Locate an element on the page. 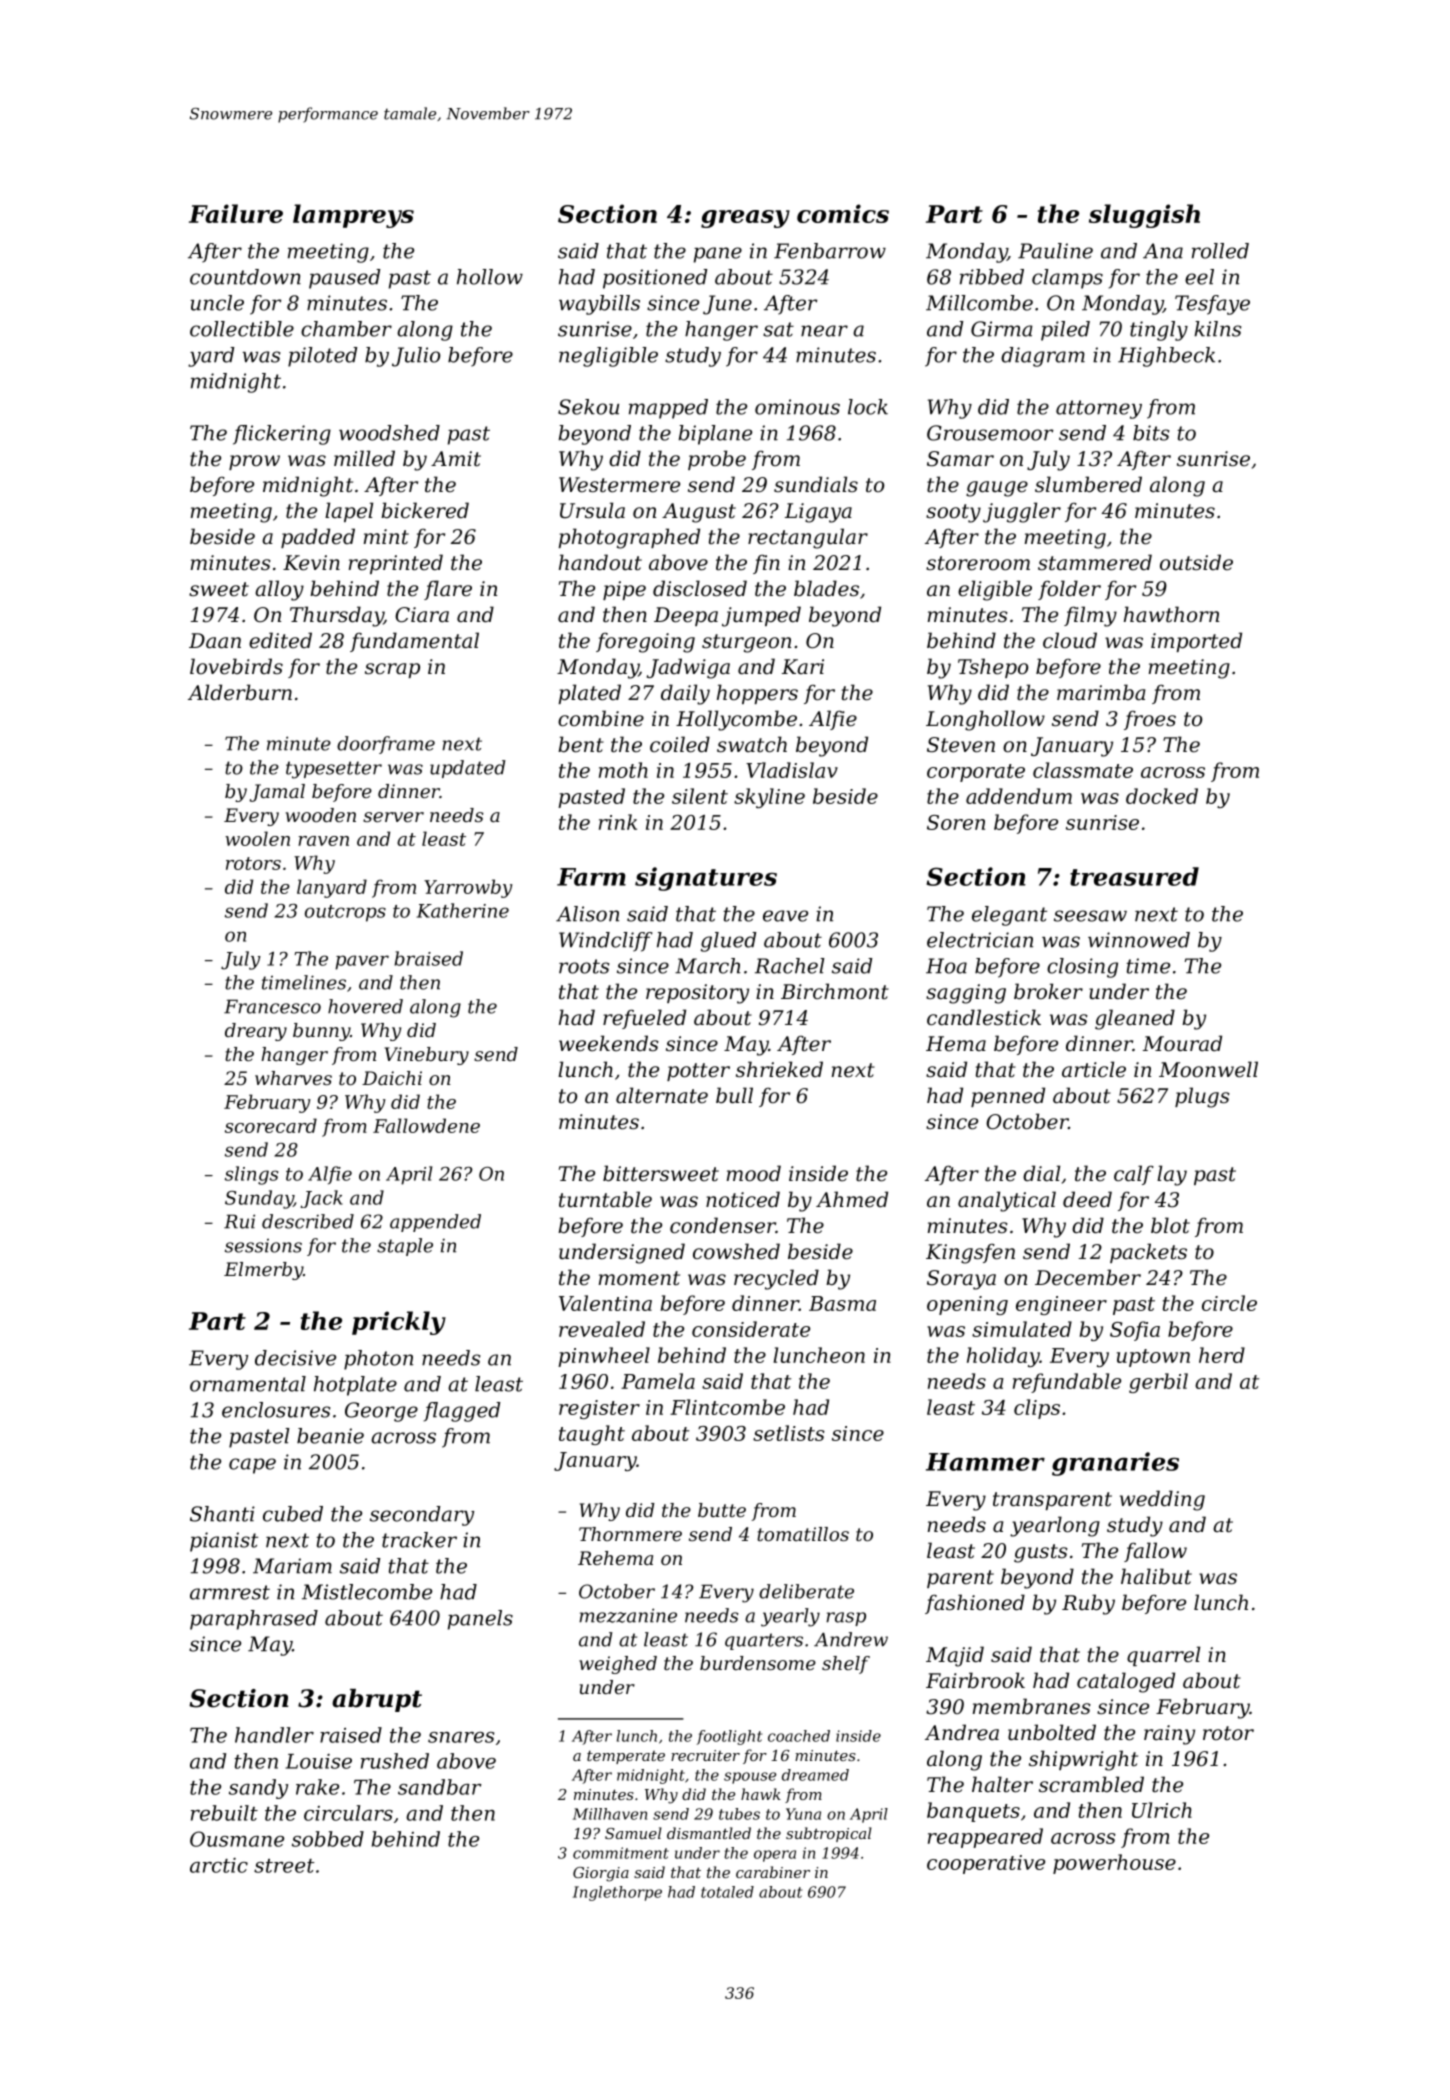  Inglethorpe is located at coordinates (617, 1893).
